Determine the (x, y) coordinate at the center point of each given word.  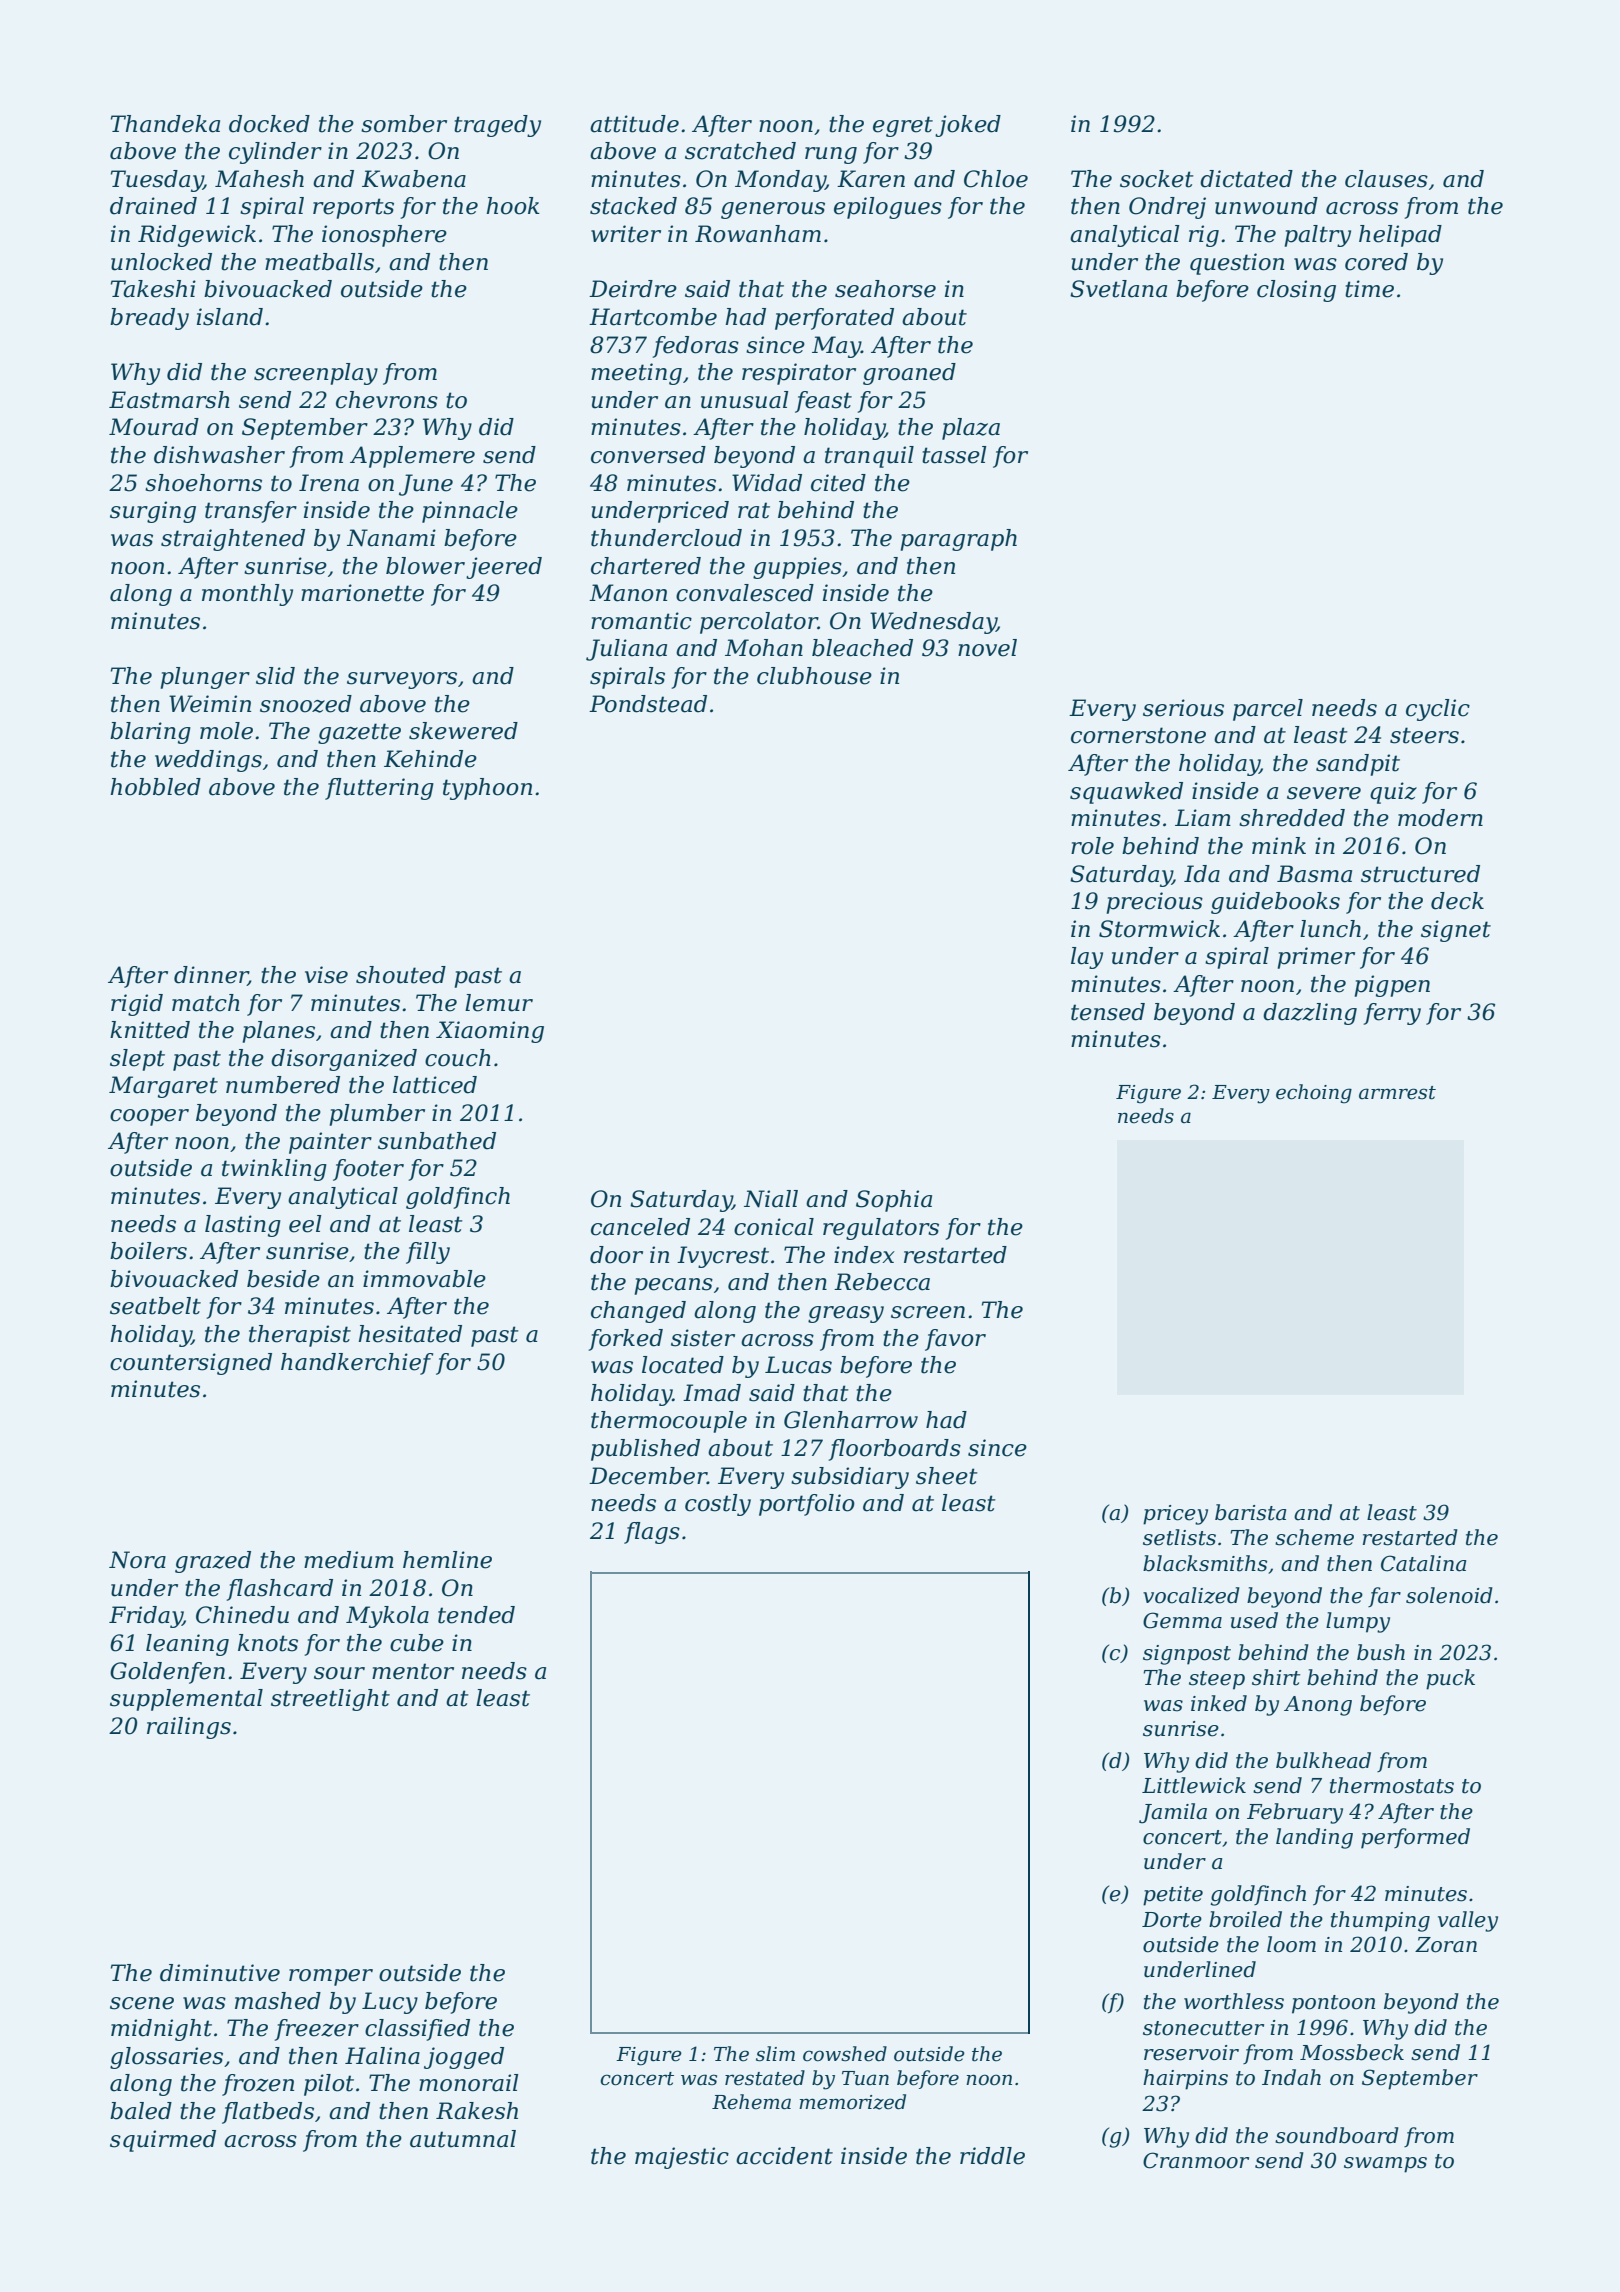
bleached (862, 648)
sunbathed (437, 1141)
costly (718, 1505)
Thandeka (165, 124)
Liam (1203, 818)
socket (1157, 179)
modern (1440, 818)
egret (903, 126)
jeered (504, 568)
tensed (1108, 1012)
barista (1250, 1512)
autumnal (463, 2139)
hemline (447, 1560)
